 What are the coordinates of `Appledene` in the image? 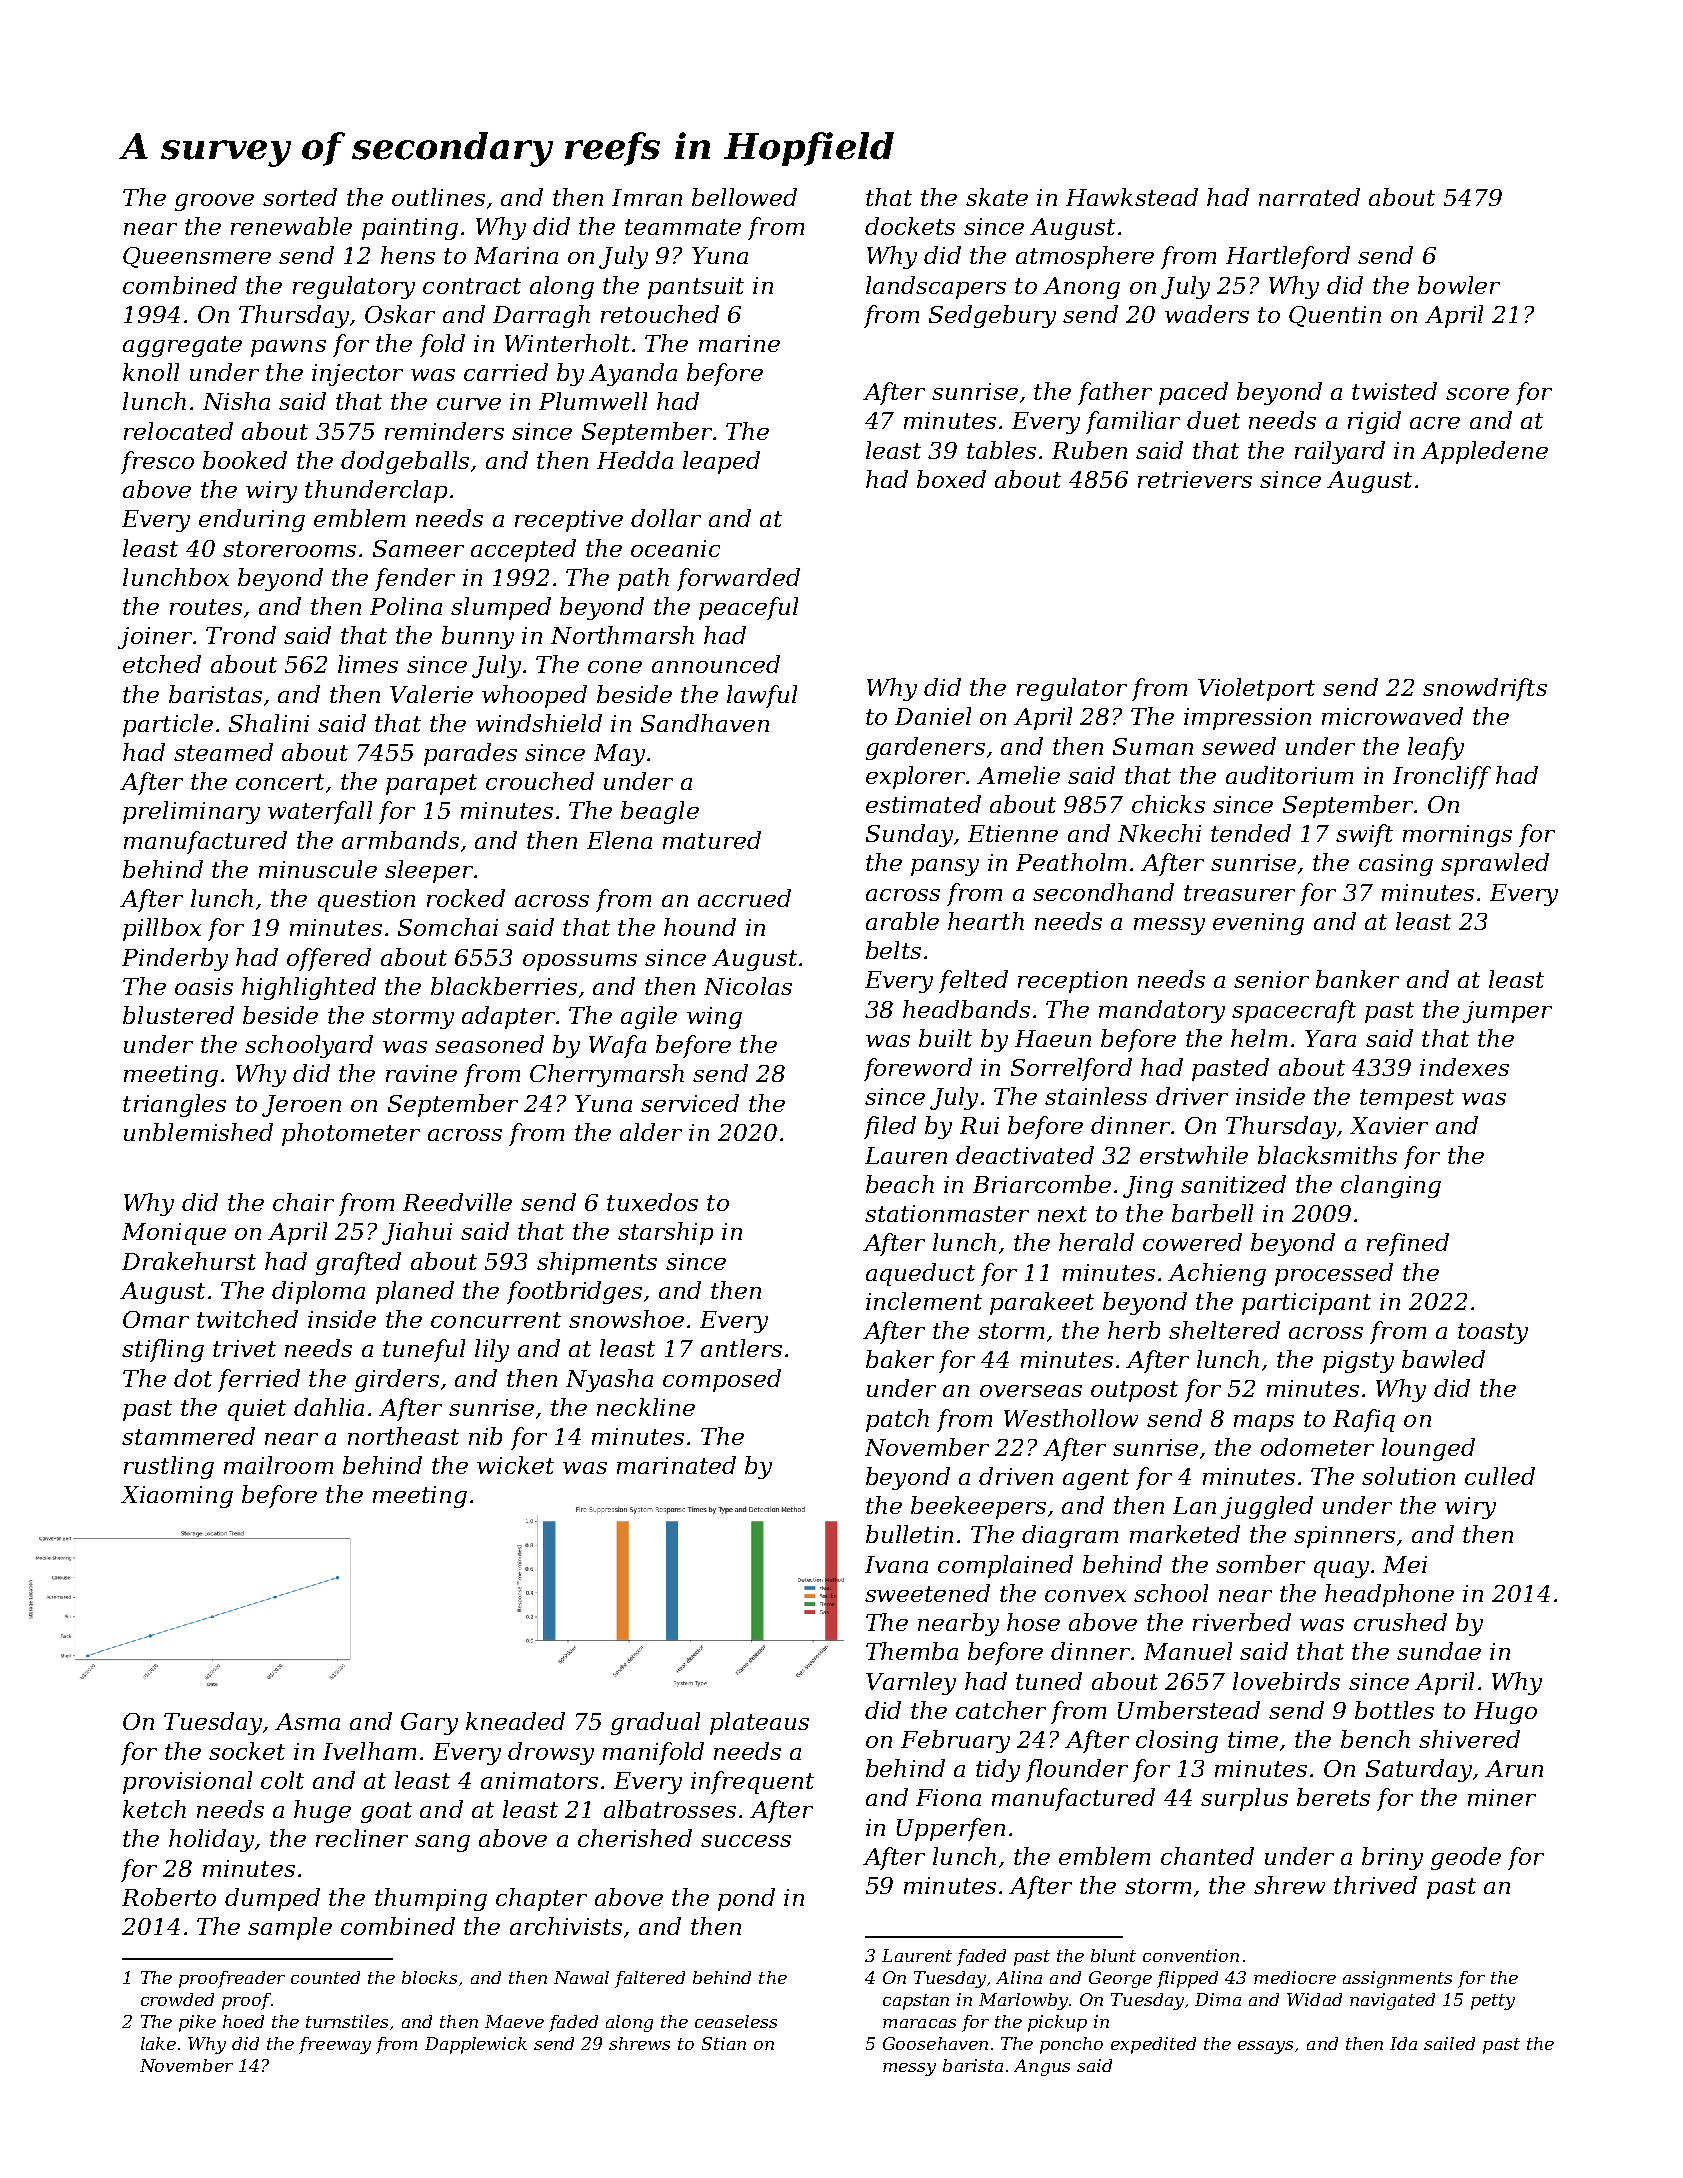 It's located at (1484, 452).
